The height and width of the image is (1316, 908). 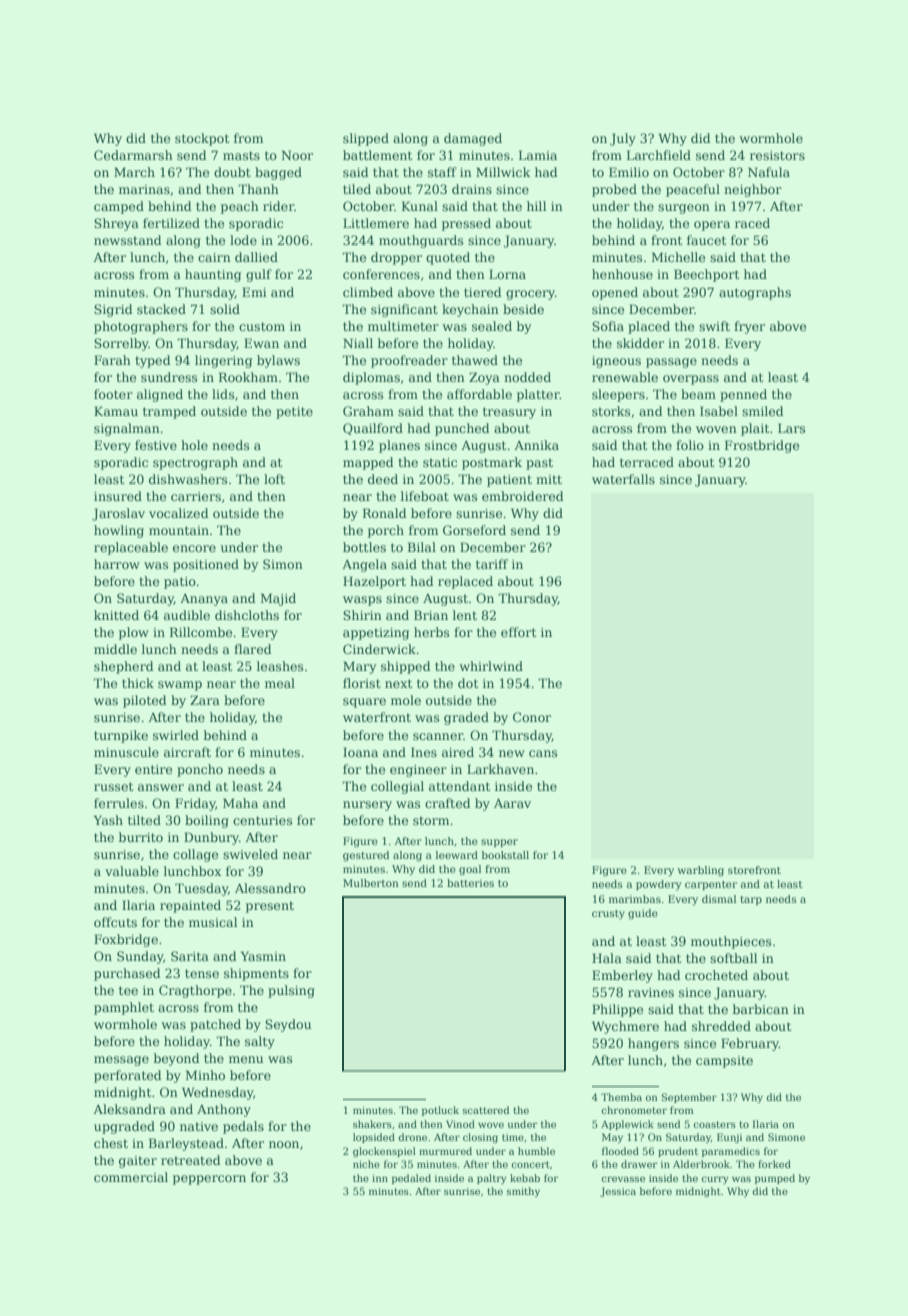 I want to click on scattered, so click(x=486, y=1110).
